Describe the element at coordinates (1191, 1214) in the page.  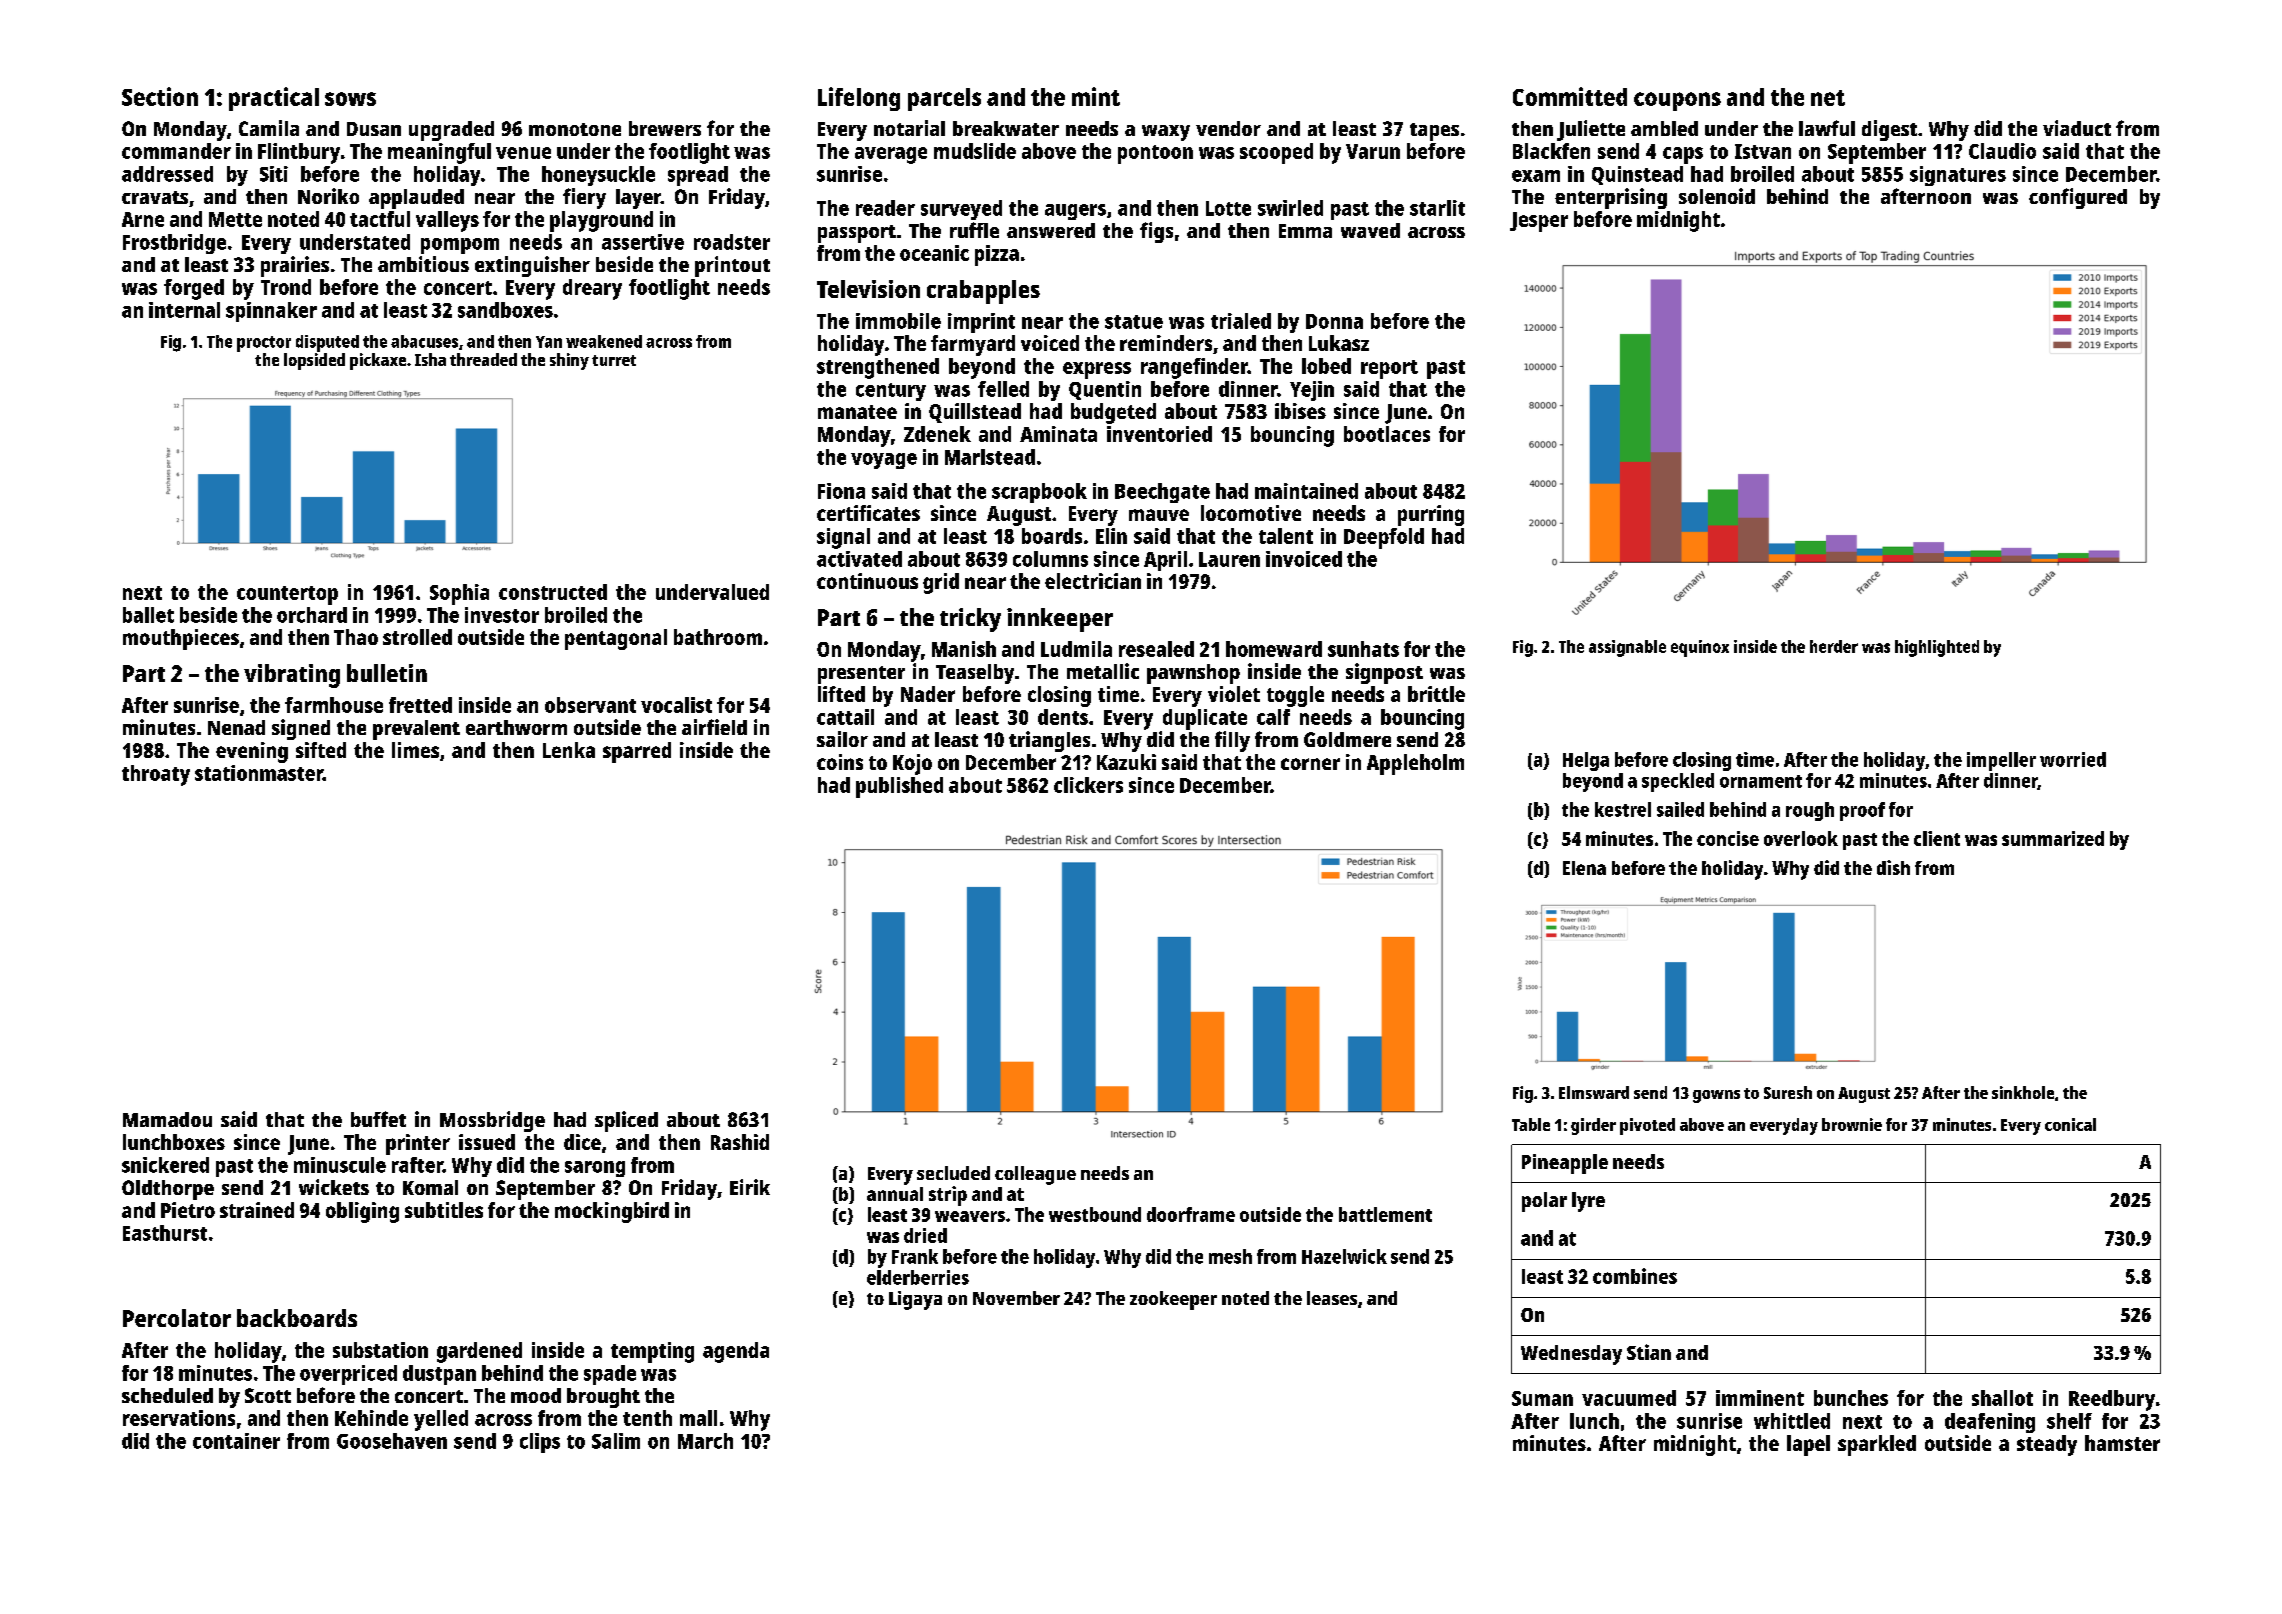
I see `doorframe` at that location.
